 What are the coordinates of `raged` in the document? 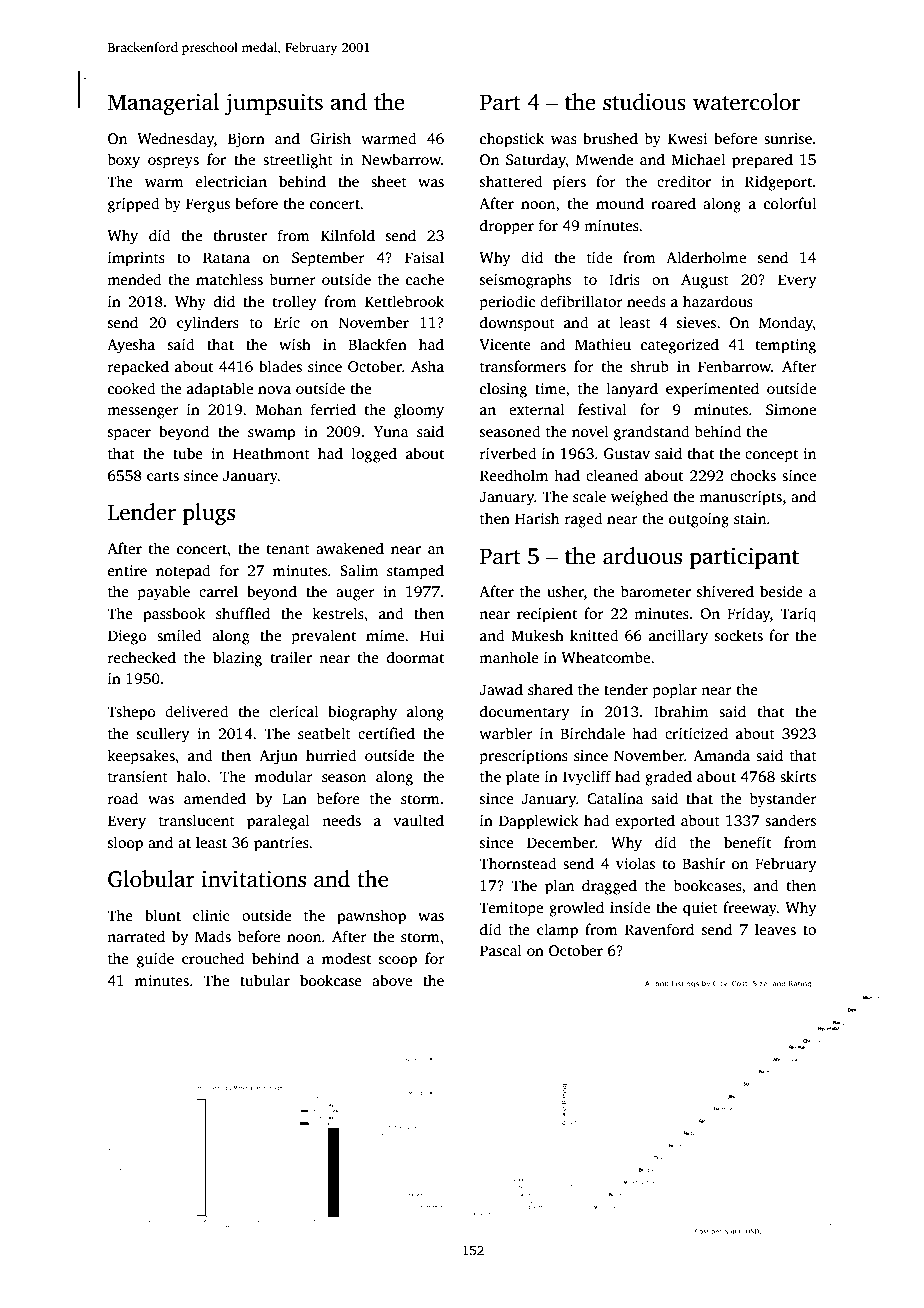 It's located at (584, 520).
